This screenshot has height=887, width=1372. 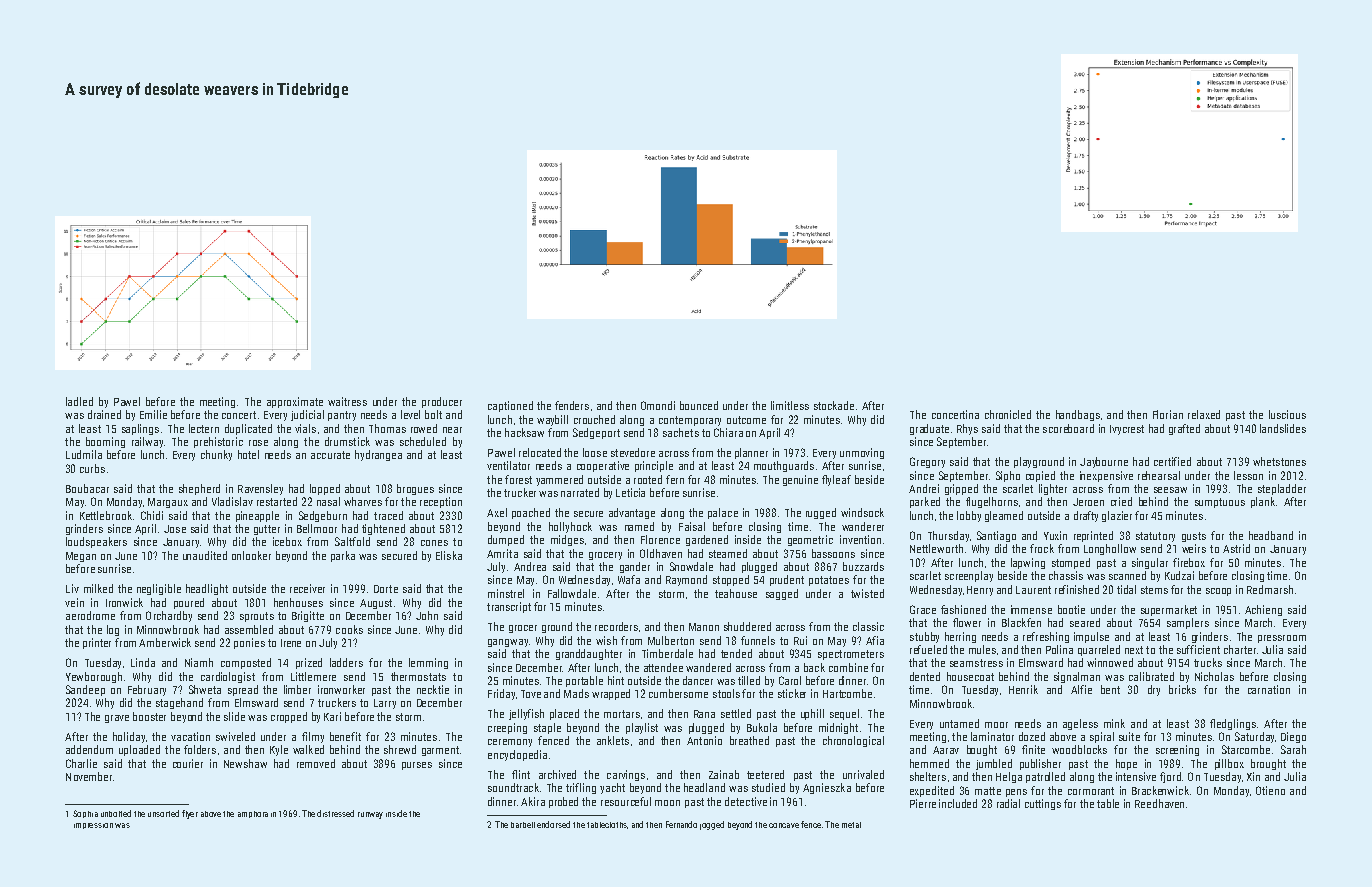 What do you see at coordinates (388, 515) in the screenshot?
I see `traced` at bounding box center [388, 515].
